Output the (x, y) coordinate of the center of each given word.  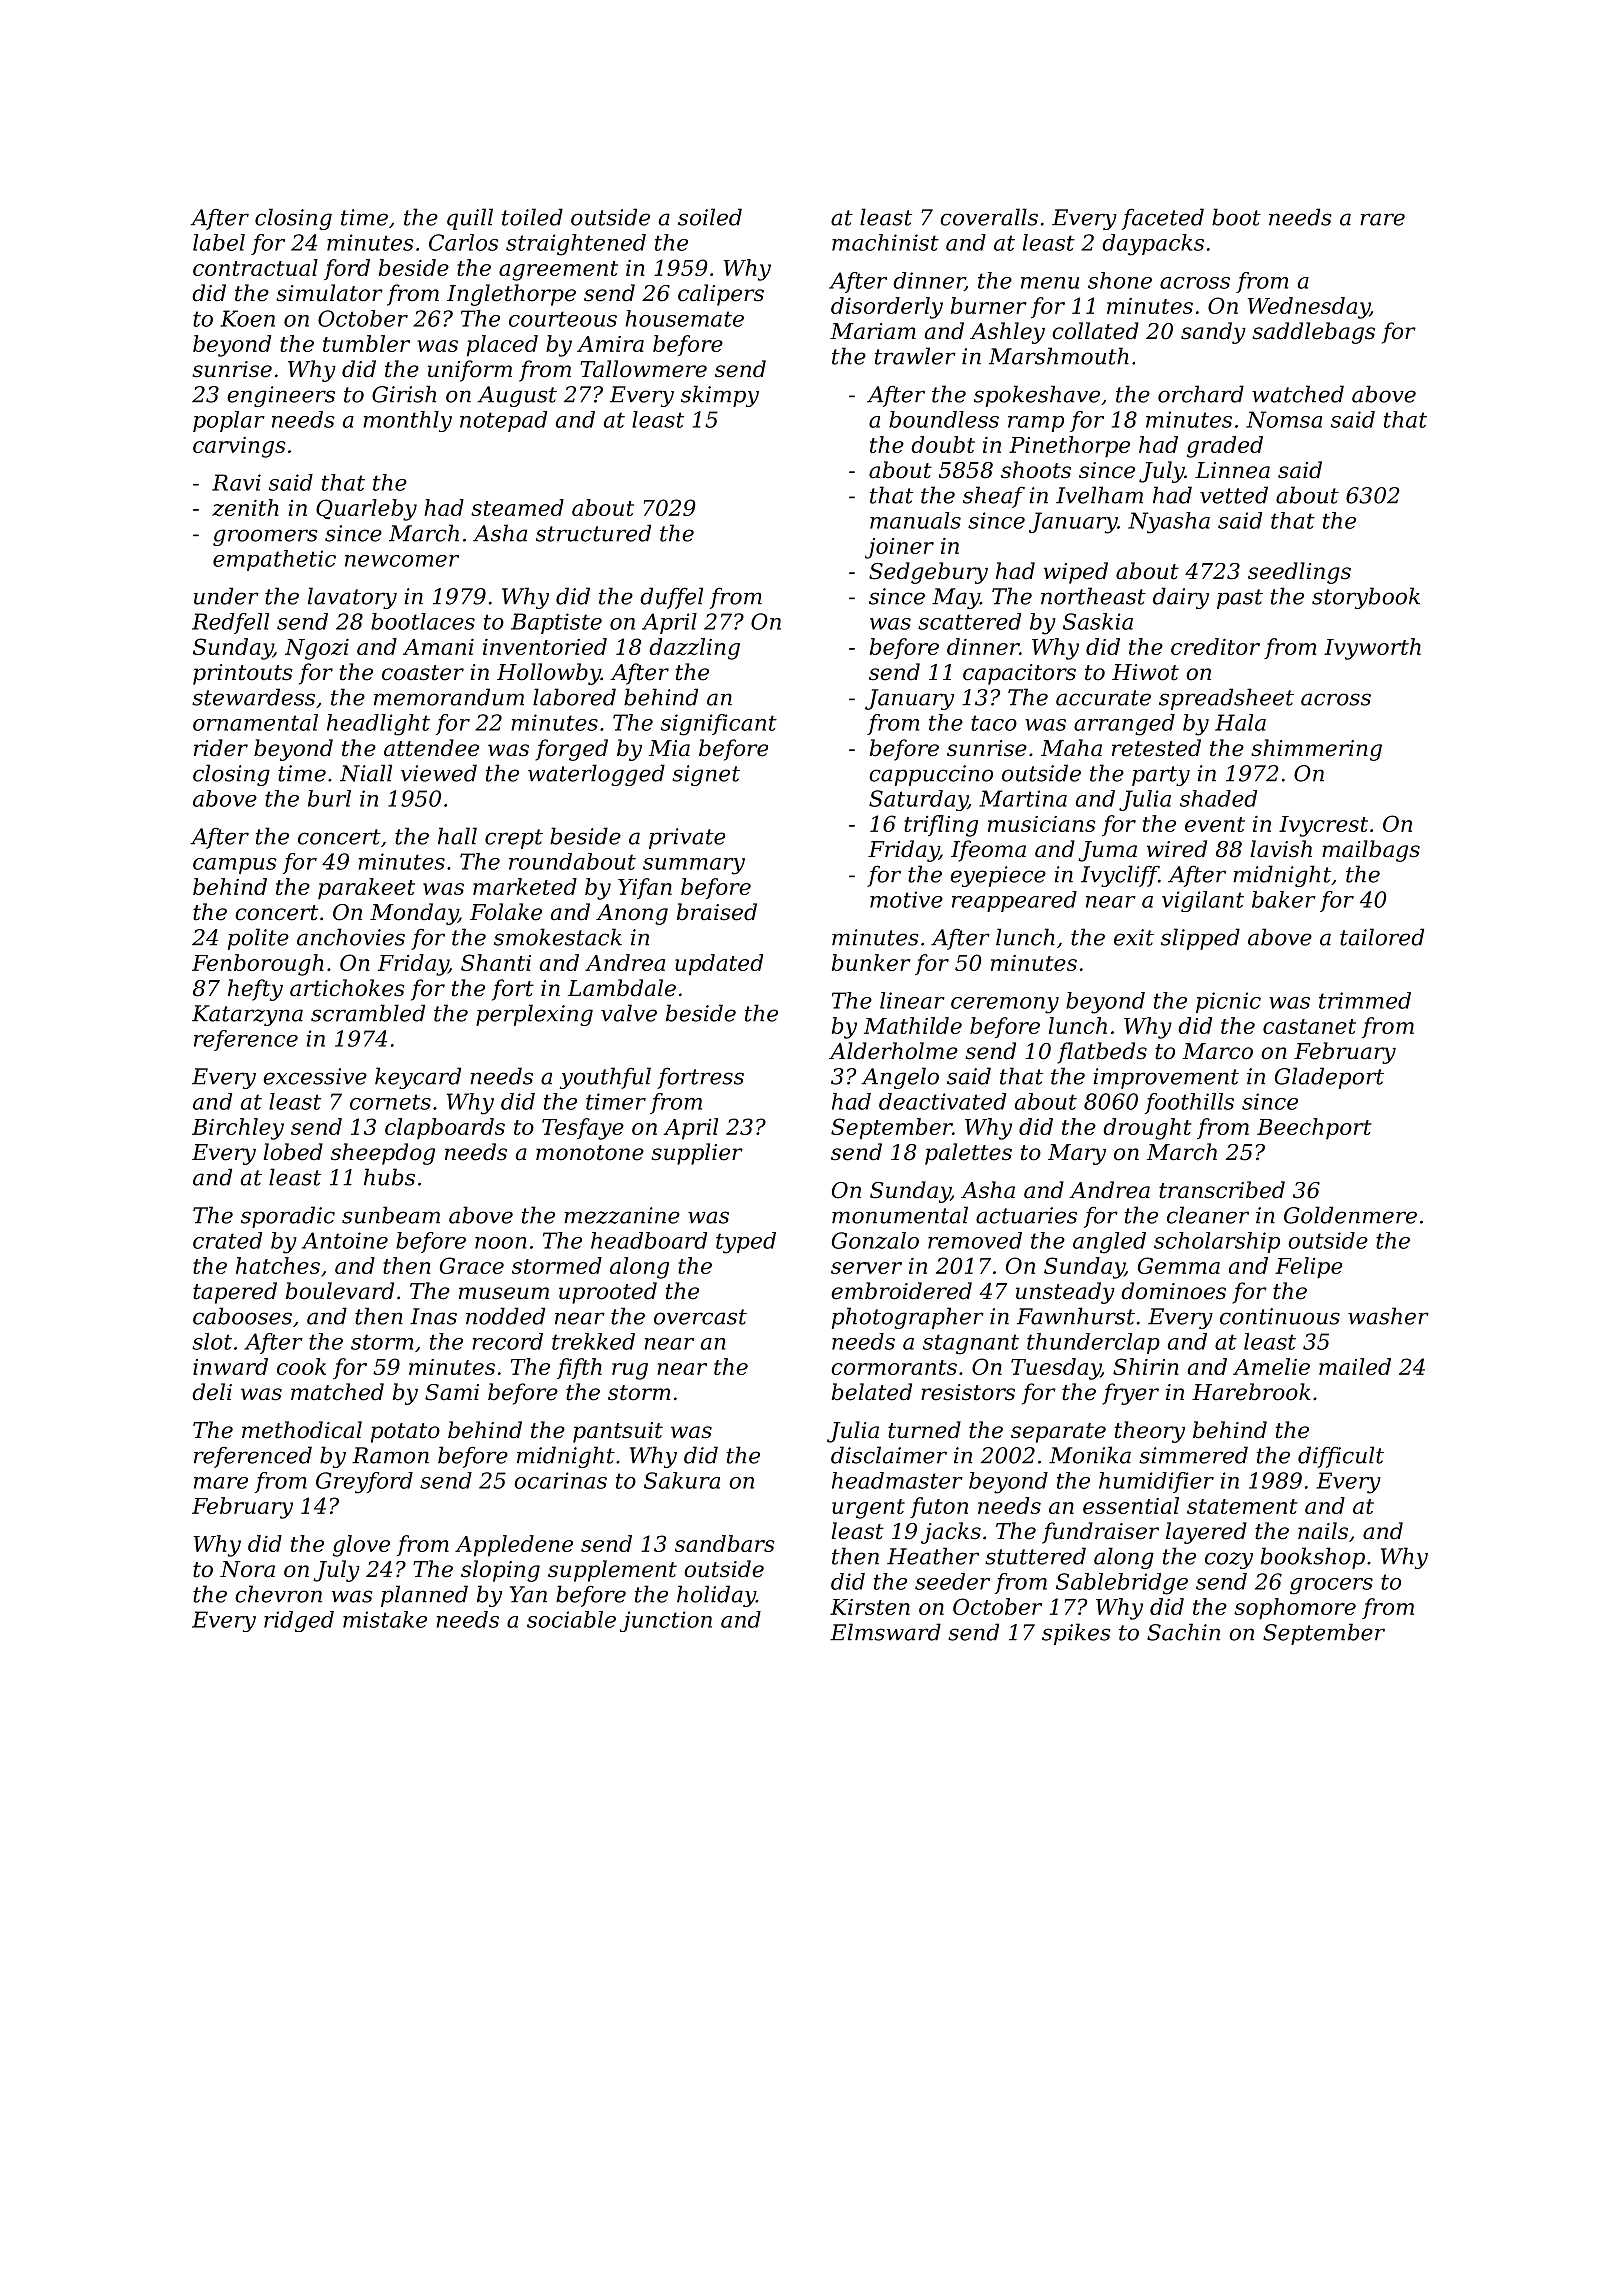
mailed (1355, 1366)
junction (666, 1621)
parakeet (366, 889)
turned (924, 1430)
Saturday (918, 800)
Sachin (1183, 1632)
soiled (710, 217)
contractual (255, 267)
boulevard (340, 1291)
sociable (571, 1619)
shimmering (1316, 750)
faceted (1163, 219)
